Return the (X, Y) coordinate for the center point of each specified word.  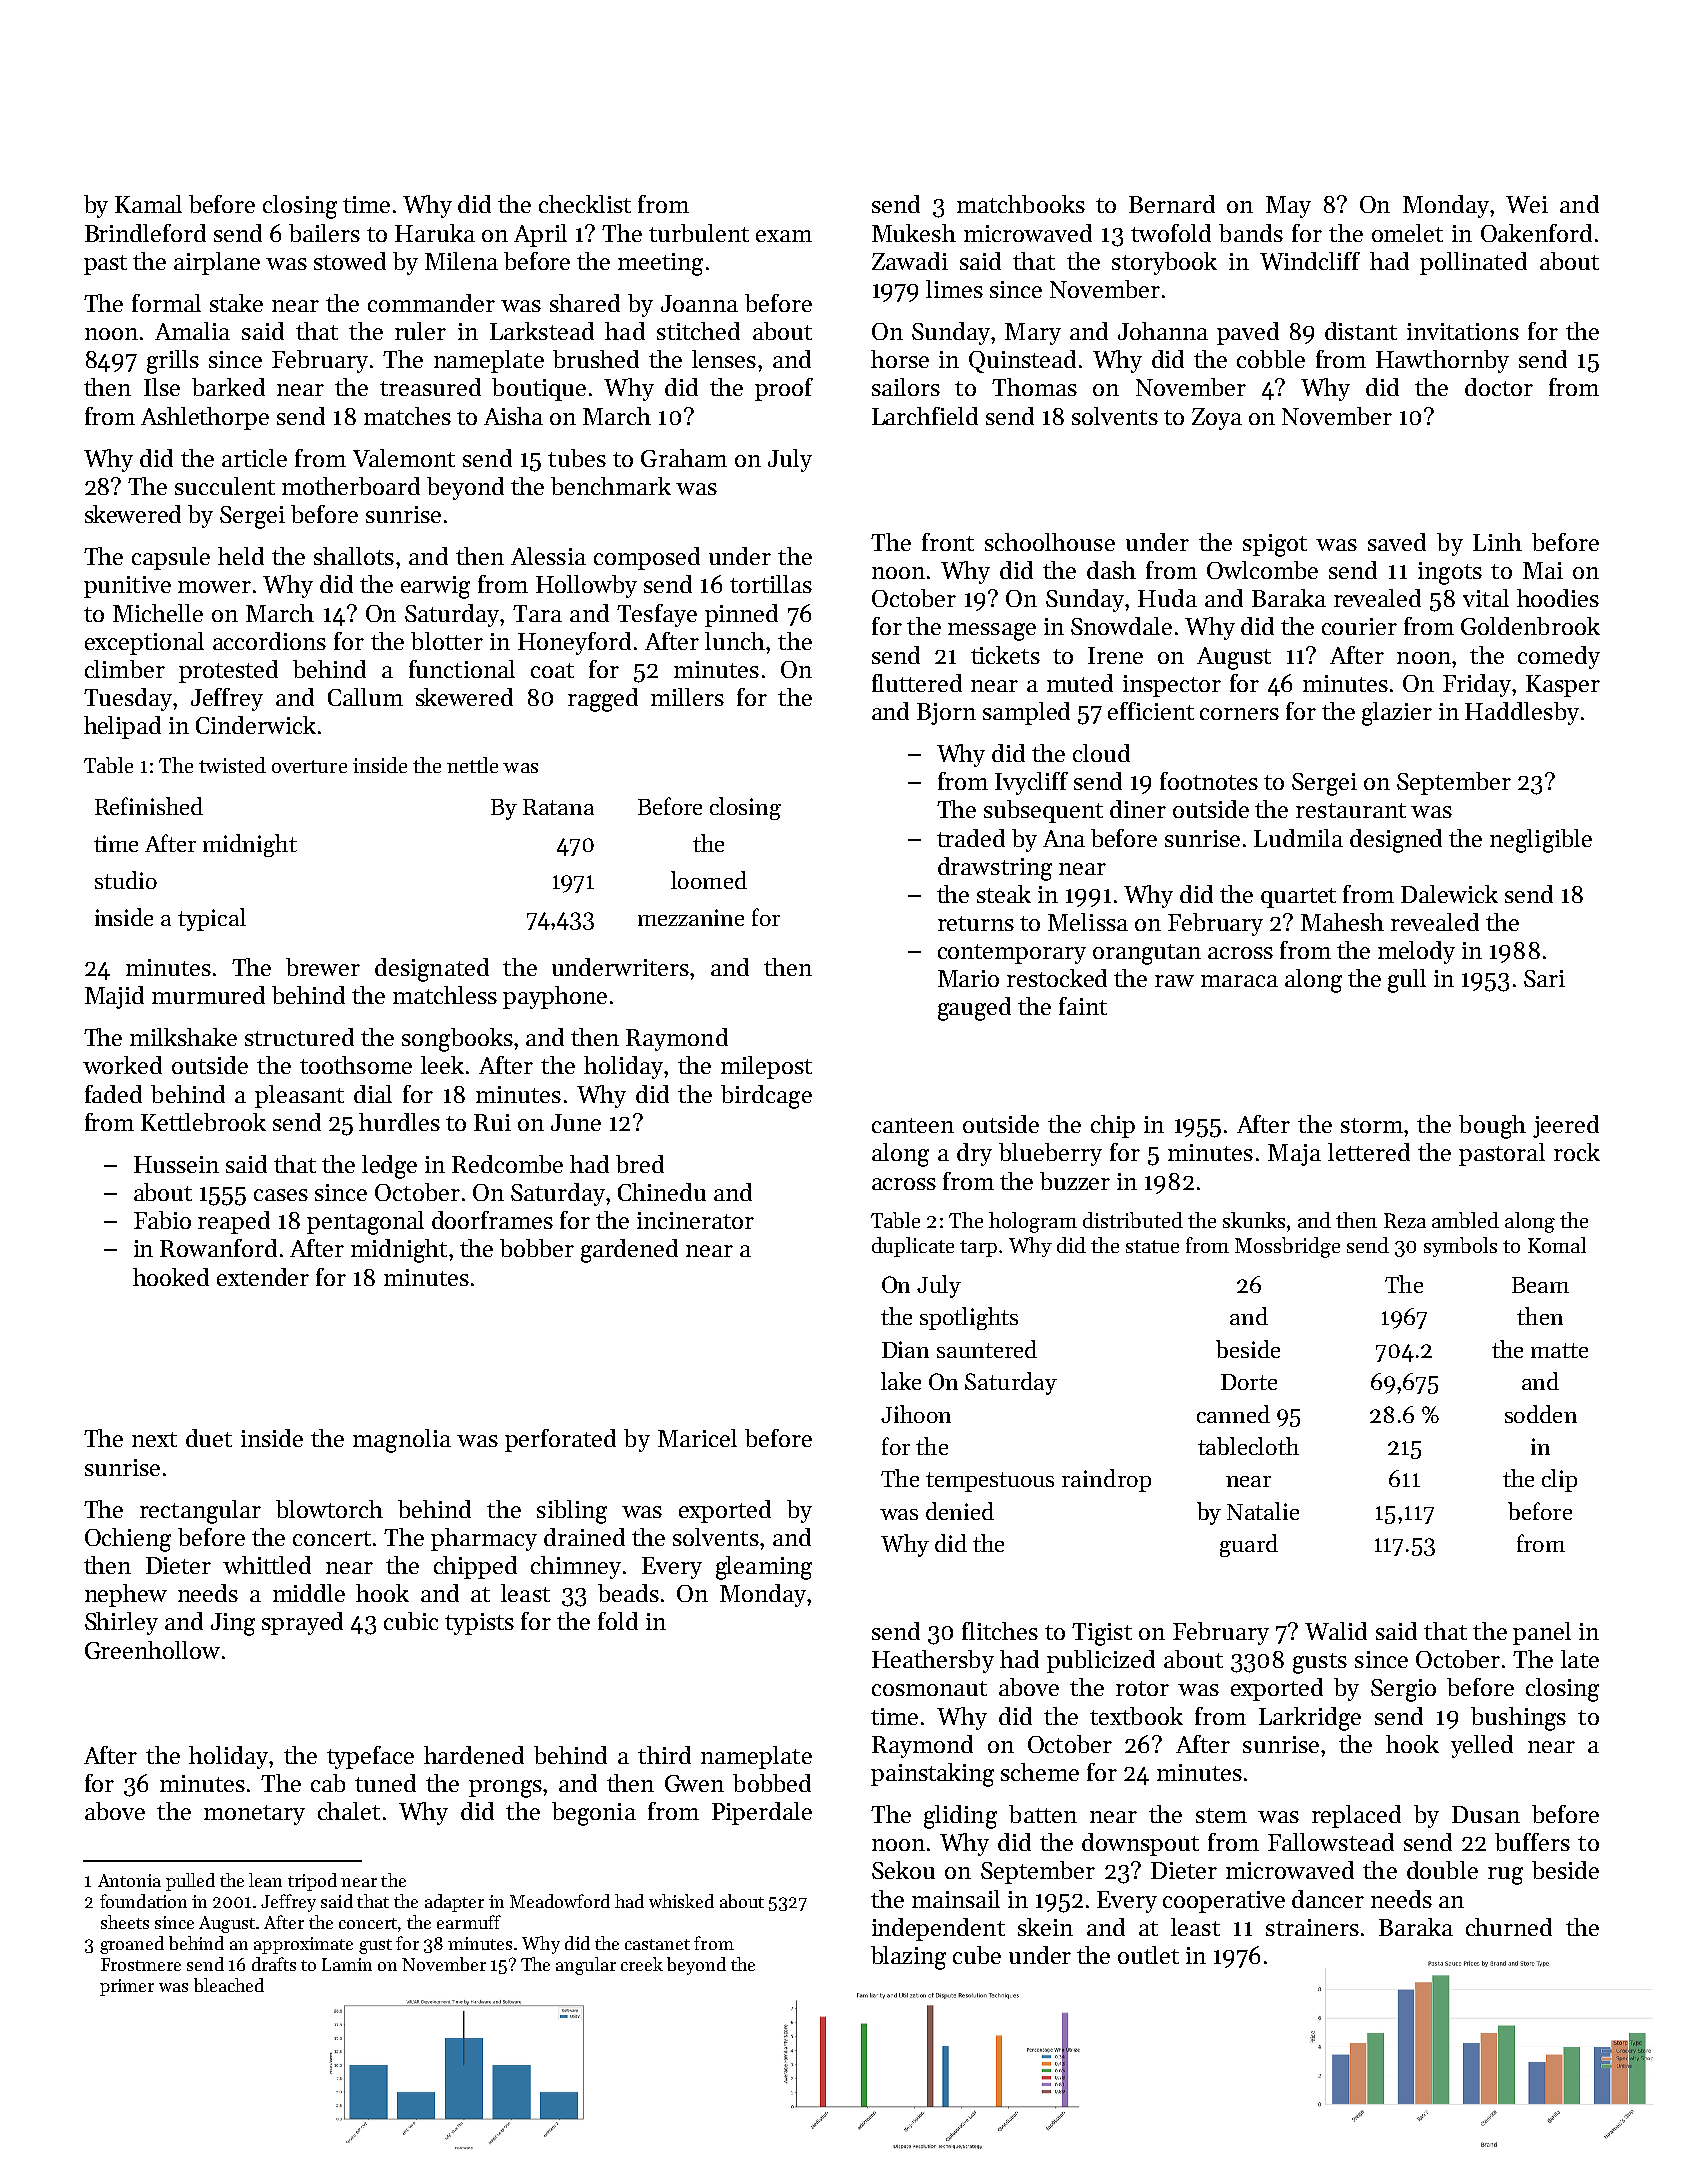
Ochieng (128, 1540)
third (664, 1755)
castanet (657, 1944)
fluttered (917, 683)
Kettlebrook (203, 1122)
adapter (454, 1903)
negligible (1541, 841)
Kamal (148, 204)
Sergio (1403, 1690)
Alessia (548, 556)
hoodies (1558, 598)
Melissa (1088, 922)
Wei (1527, 204)
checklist (585, 204)
